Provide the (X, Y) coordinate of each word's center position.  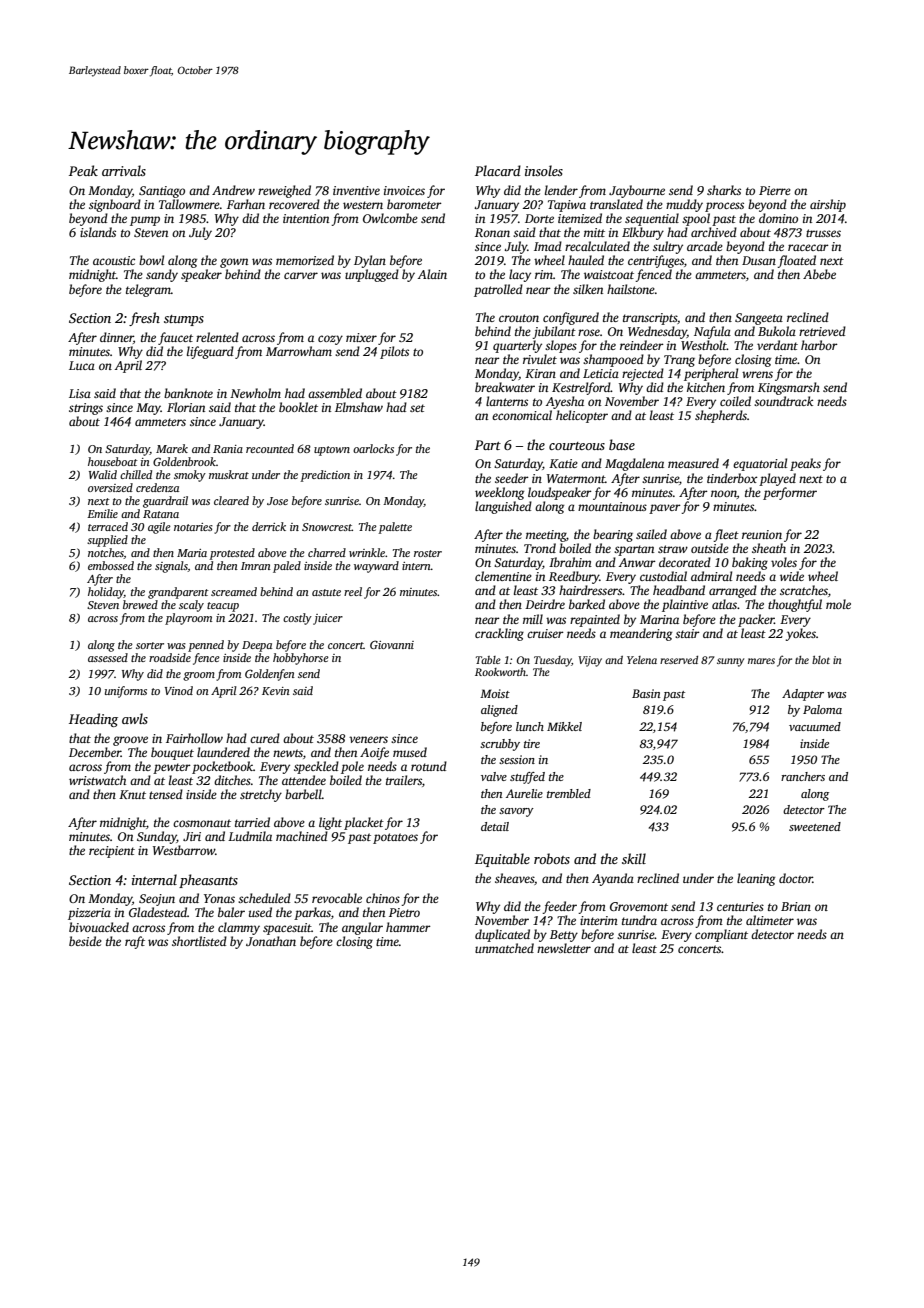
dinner (116, 337)
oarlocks (373, 448)
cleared (231, 500)
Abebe (819, 274)
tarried (252, 822)
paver (665, 509)
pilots (394, 352)
